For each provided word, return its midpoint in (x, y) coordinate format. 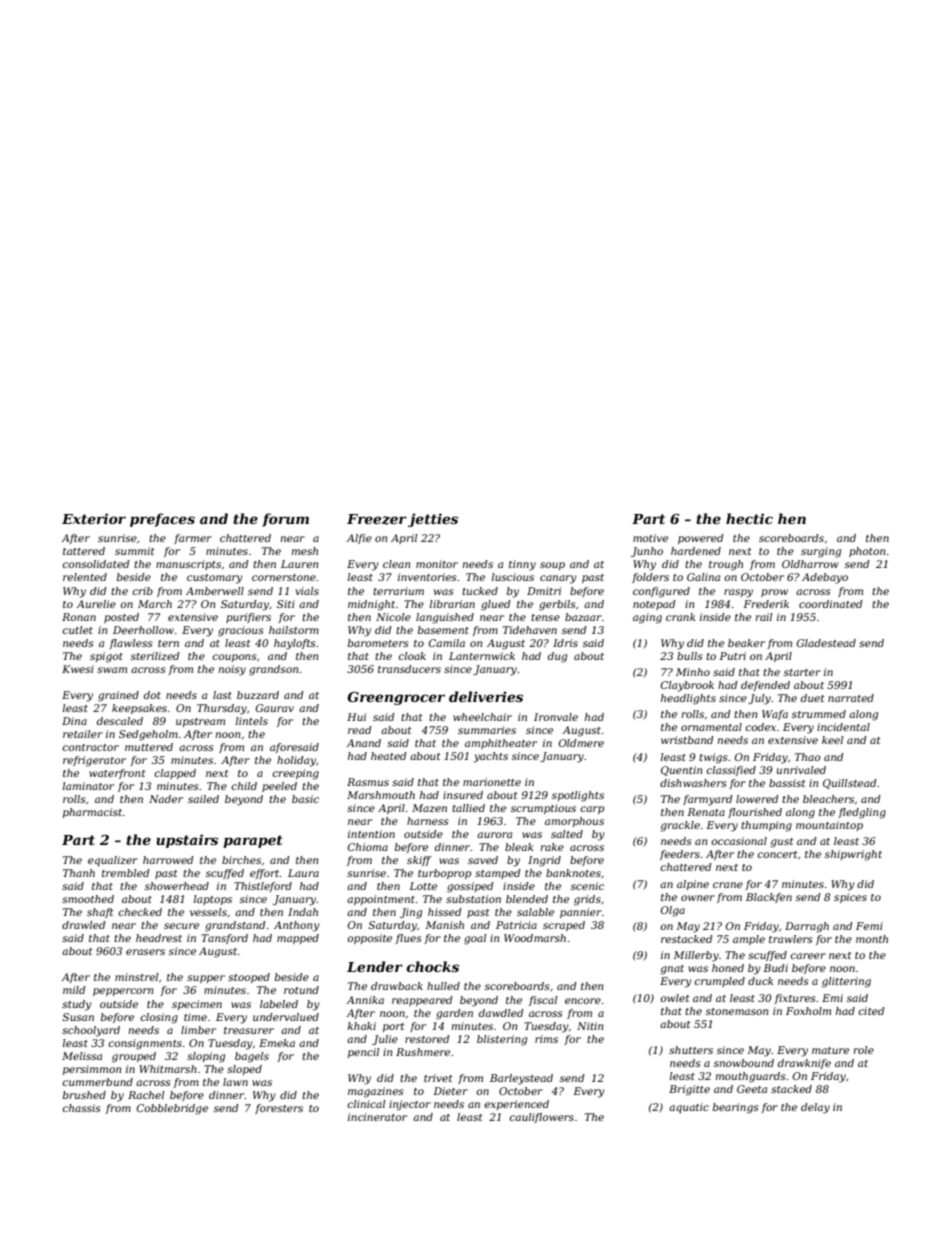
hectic (749, 518)
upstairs (187, 841)
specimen (197, 1005)
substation (473, 899)
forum (285, 520)
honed (728, 968)
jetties (433, 520)
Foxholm (808, 1011)
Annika (365, 1000)
